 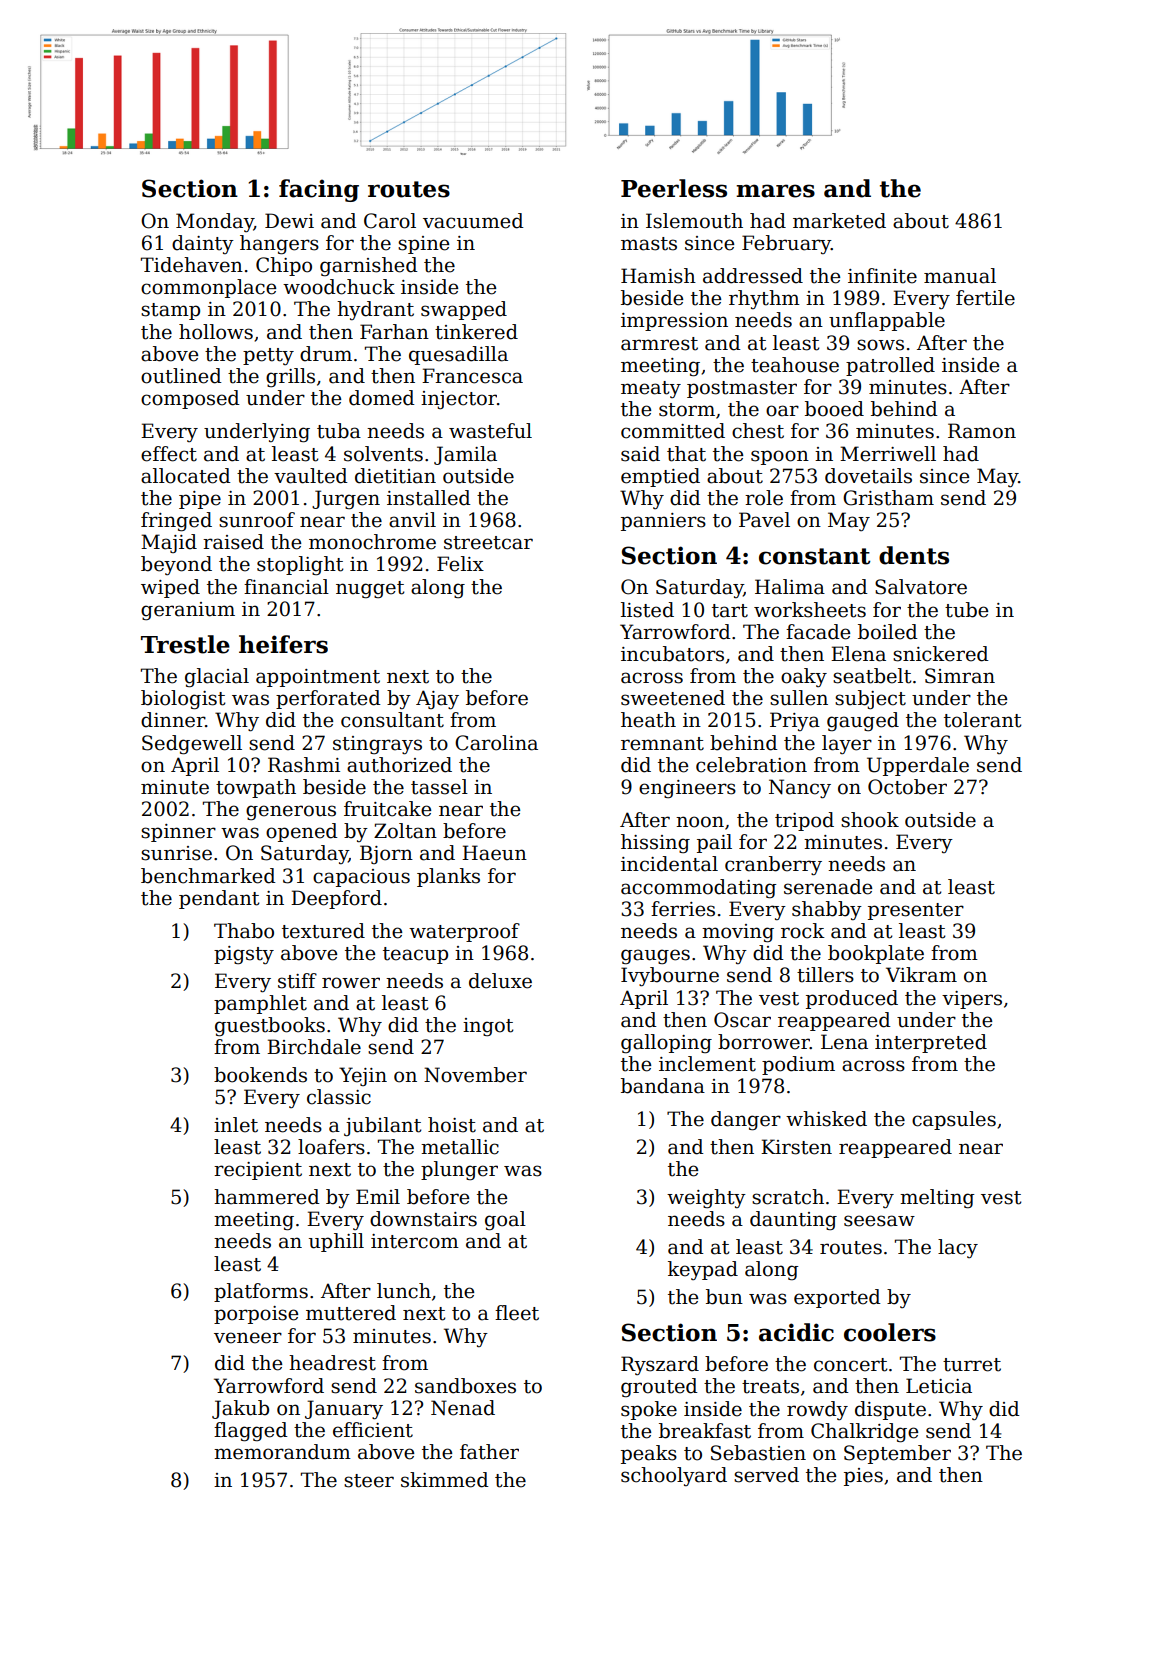 I want to click on whisked, so click(x=826, y=1119).
